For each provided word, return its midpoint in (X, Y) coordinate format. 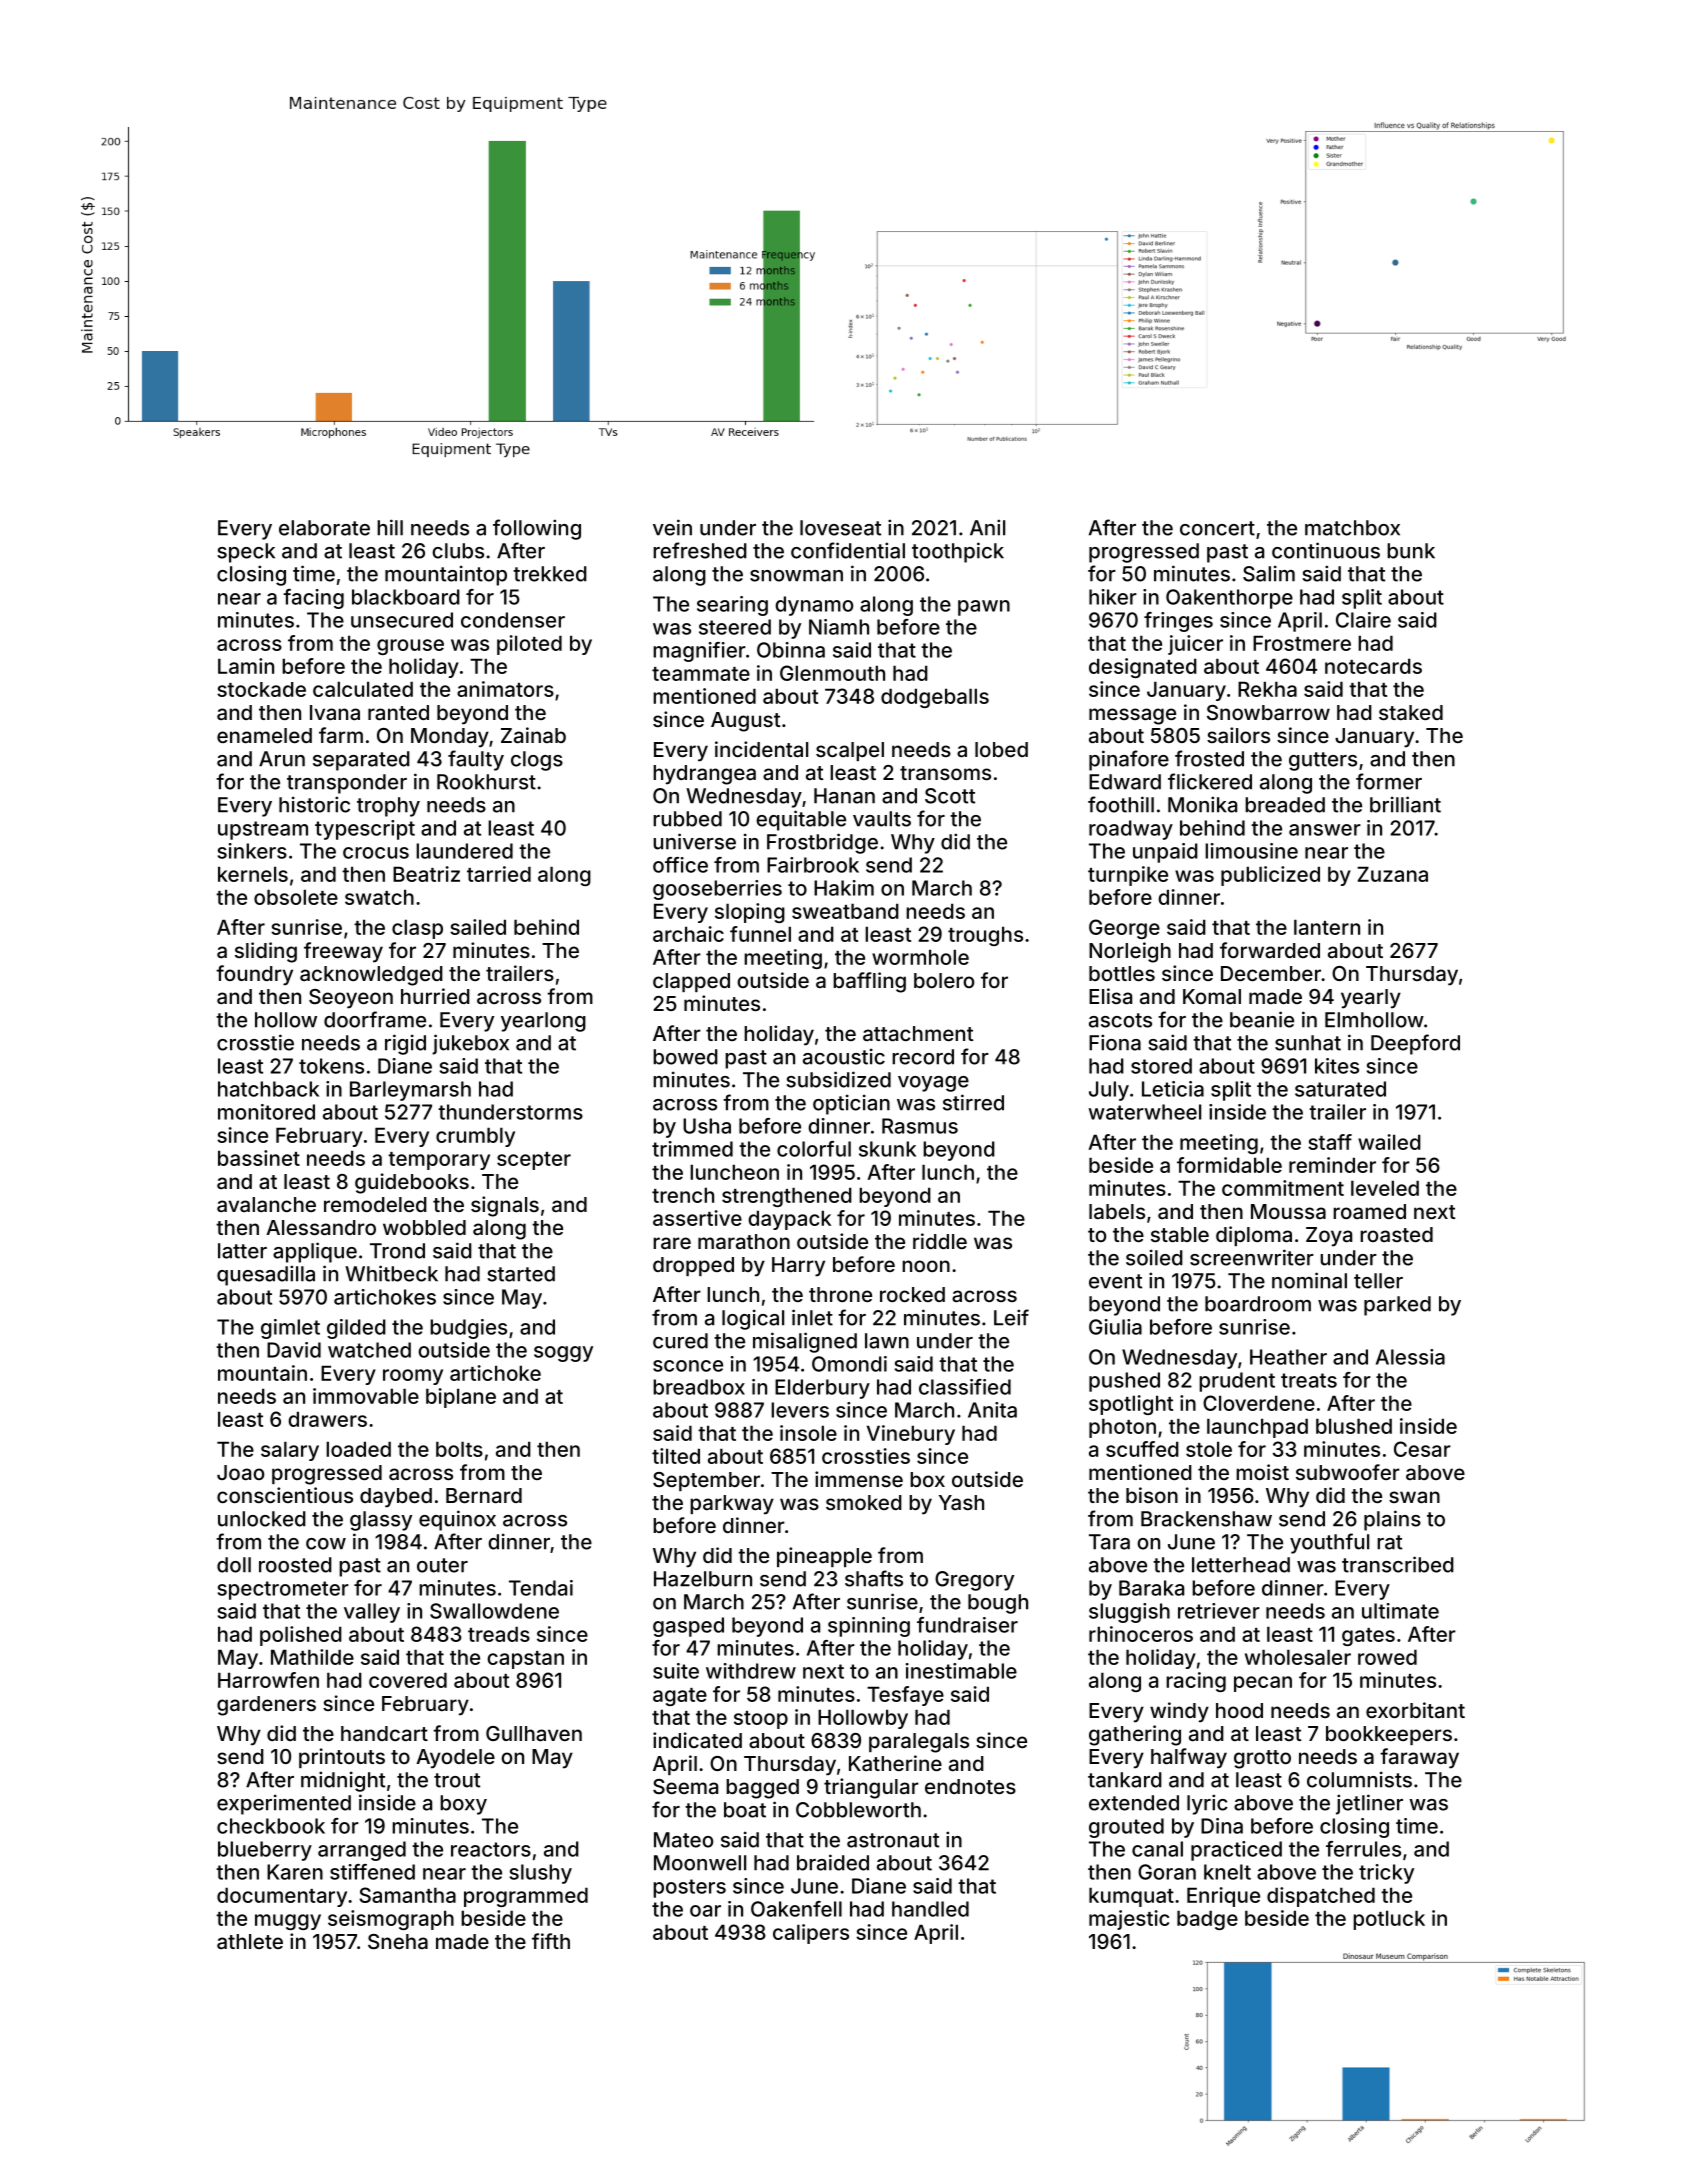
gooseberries (717, 890)
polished (301, 1636)
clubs (458, 551)
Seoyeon (351, 999)
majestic (1129, 1920)
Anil (987, 527)
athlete (250, 1941)
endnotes (970, 1786)
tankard (1125, 1780)
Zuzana (1392, 874)
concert (1217, 528)
